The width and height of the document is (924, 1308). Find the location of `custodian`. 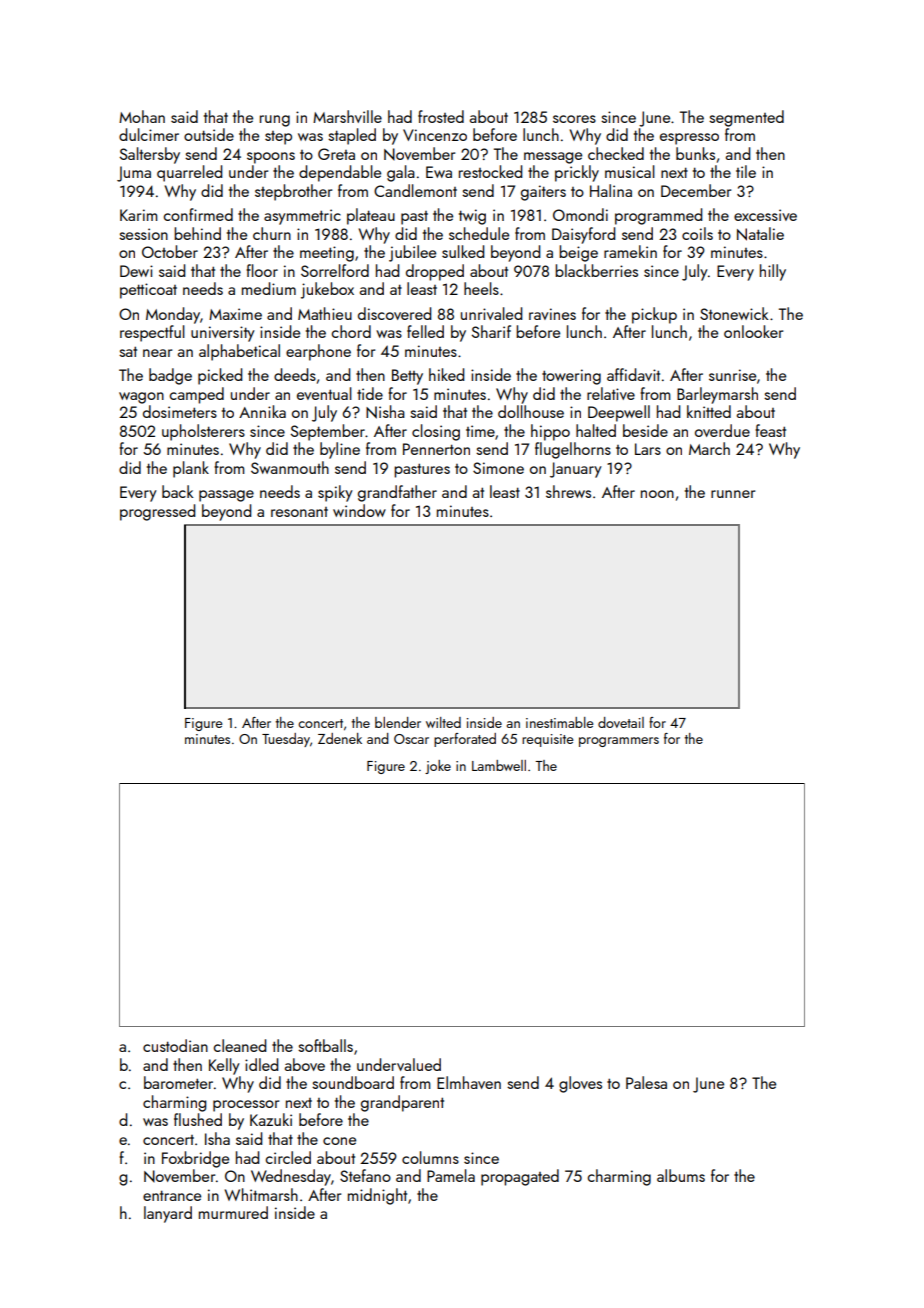

custodian is located at coordinates (175, 1045).
